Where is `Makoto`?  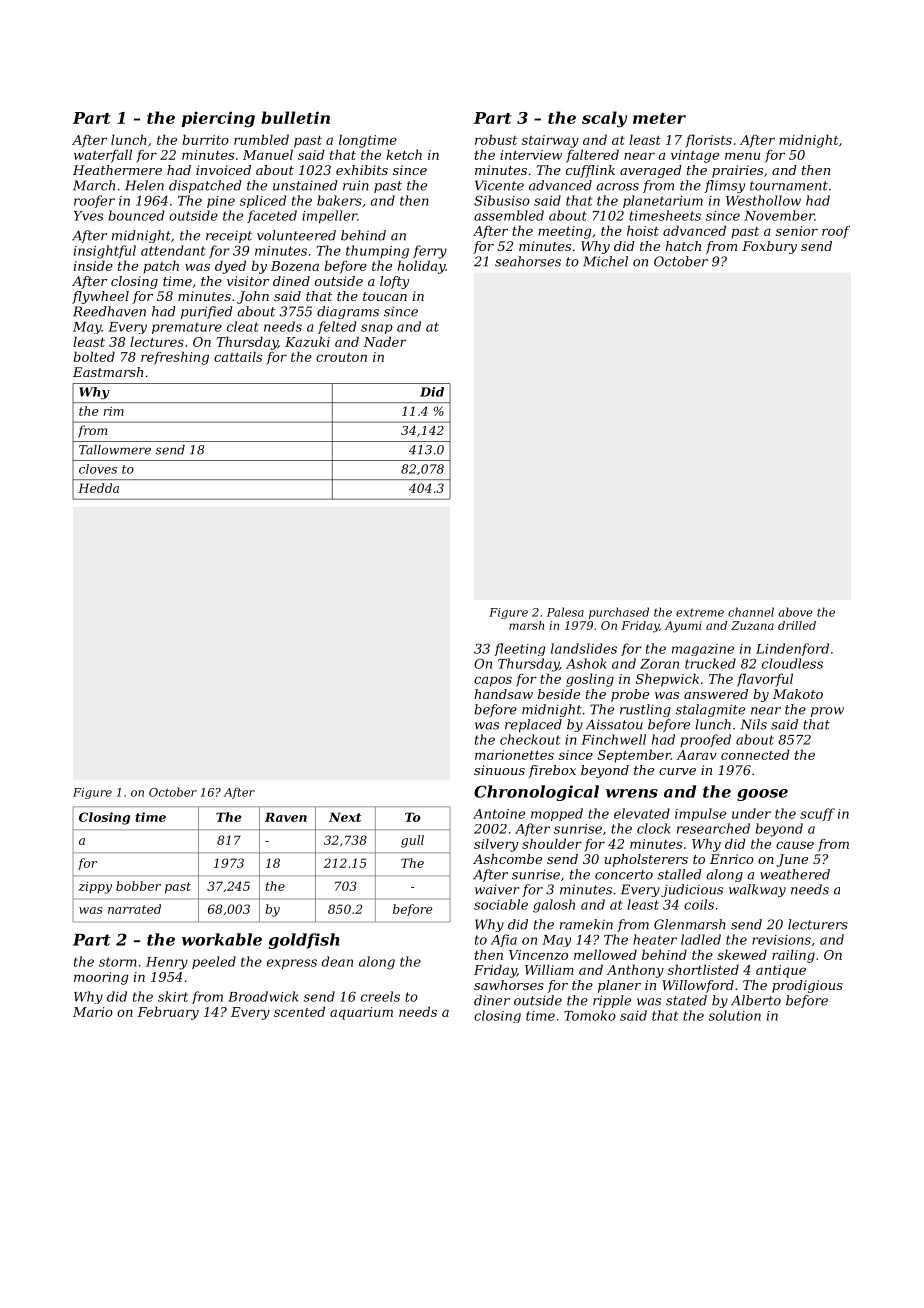
Makoto is located at coordinates (798, 694).
